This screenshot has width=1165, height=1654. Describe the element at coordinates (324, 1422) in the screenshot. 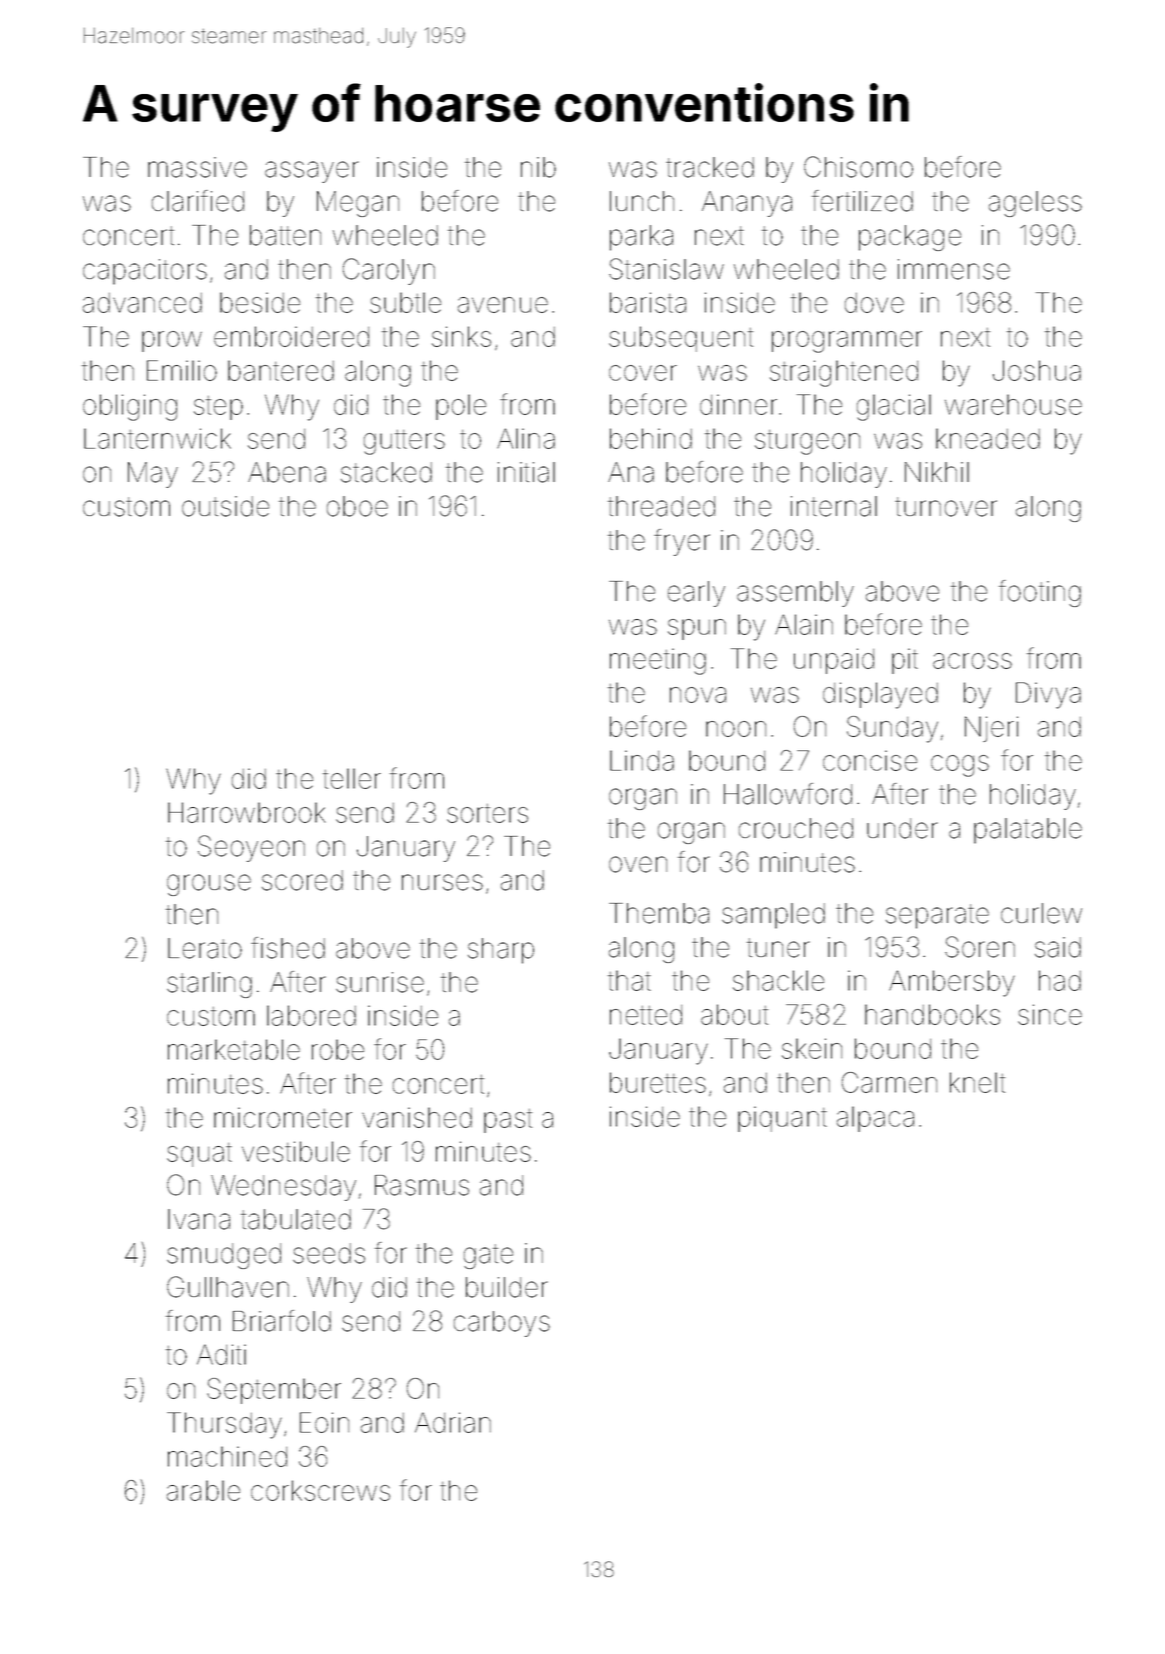

I see `Eoin` at that location.
